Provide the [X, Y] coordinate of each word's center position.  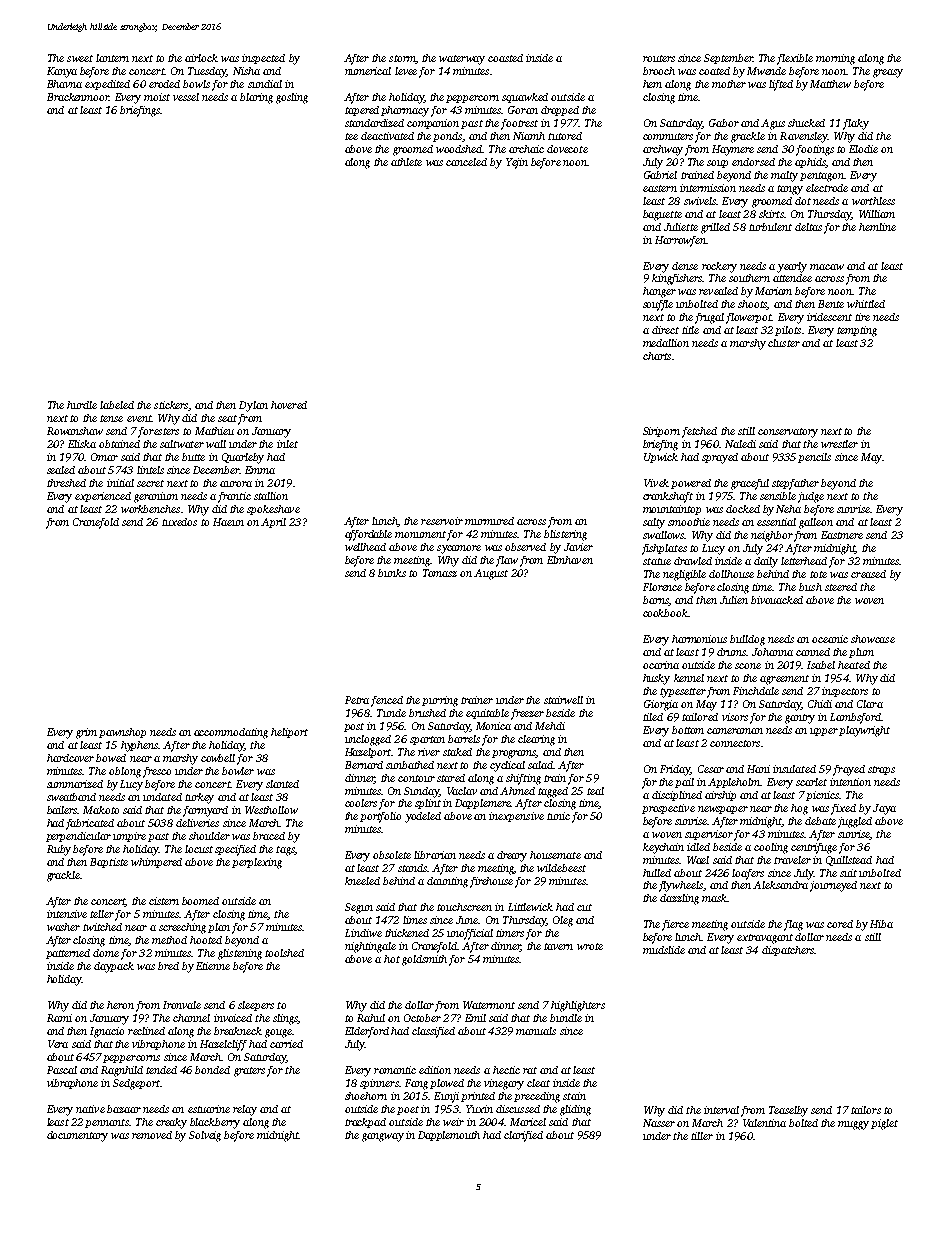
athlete [406, 162]
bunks [392, 573]
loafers [748, 874]
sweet [80, 58]
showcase [873, 639]
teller [102, 914]
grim [86, 733]
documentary [77, 1136]
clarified [523, 1136]
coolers [361, 803]
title [690, 330]
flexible [795, 59]
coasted [505, 58]
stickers [171, 405]
